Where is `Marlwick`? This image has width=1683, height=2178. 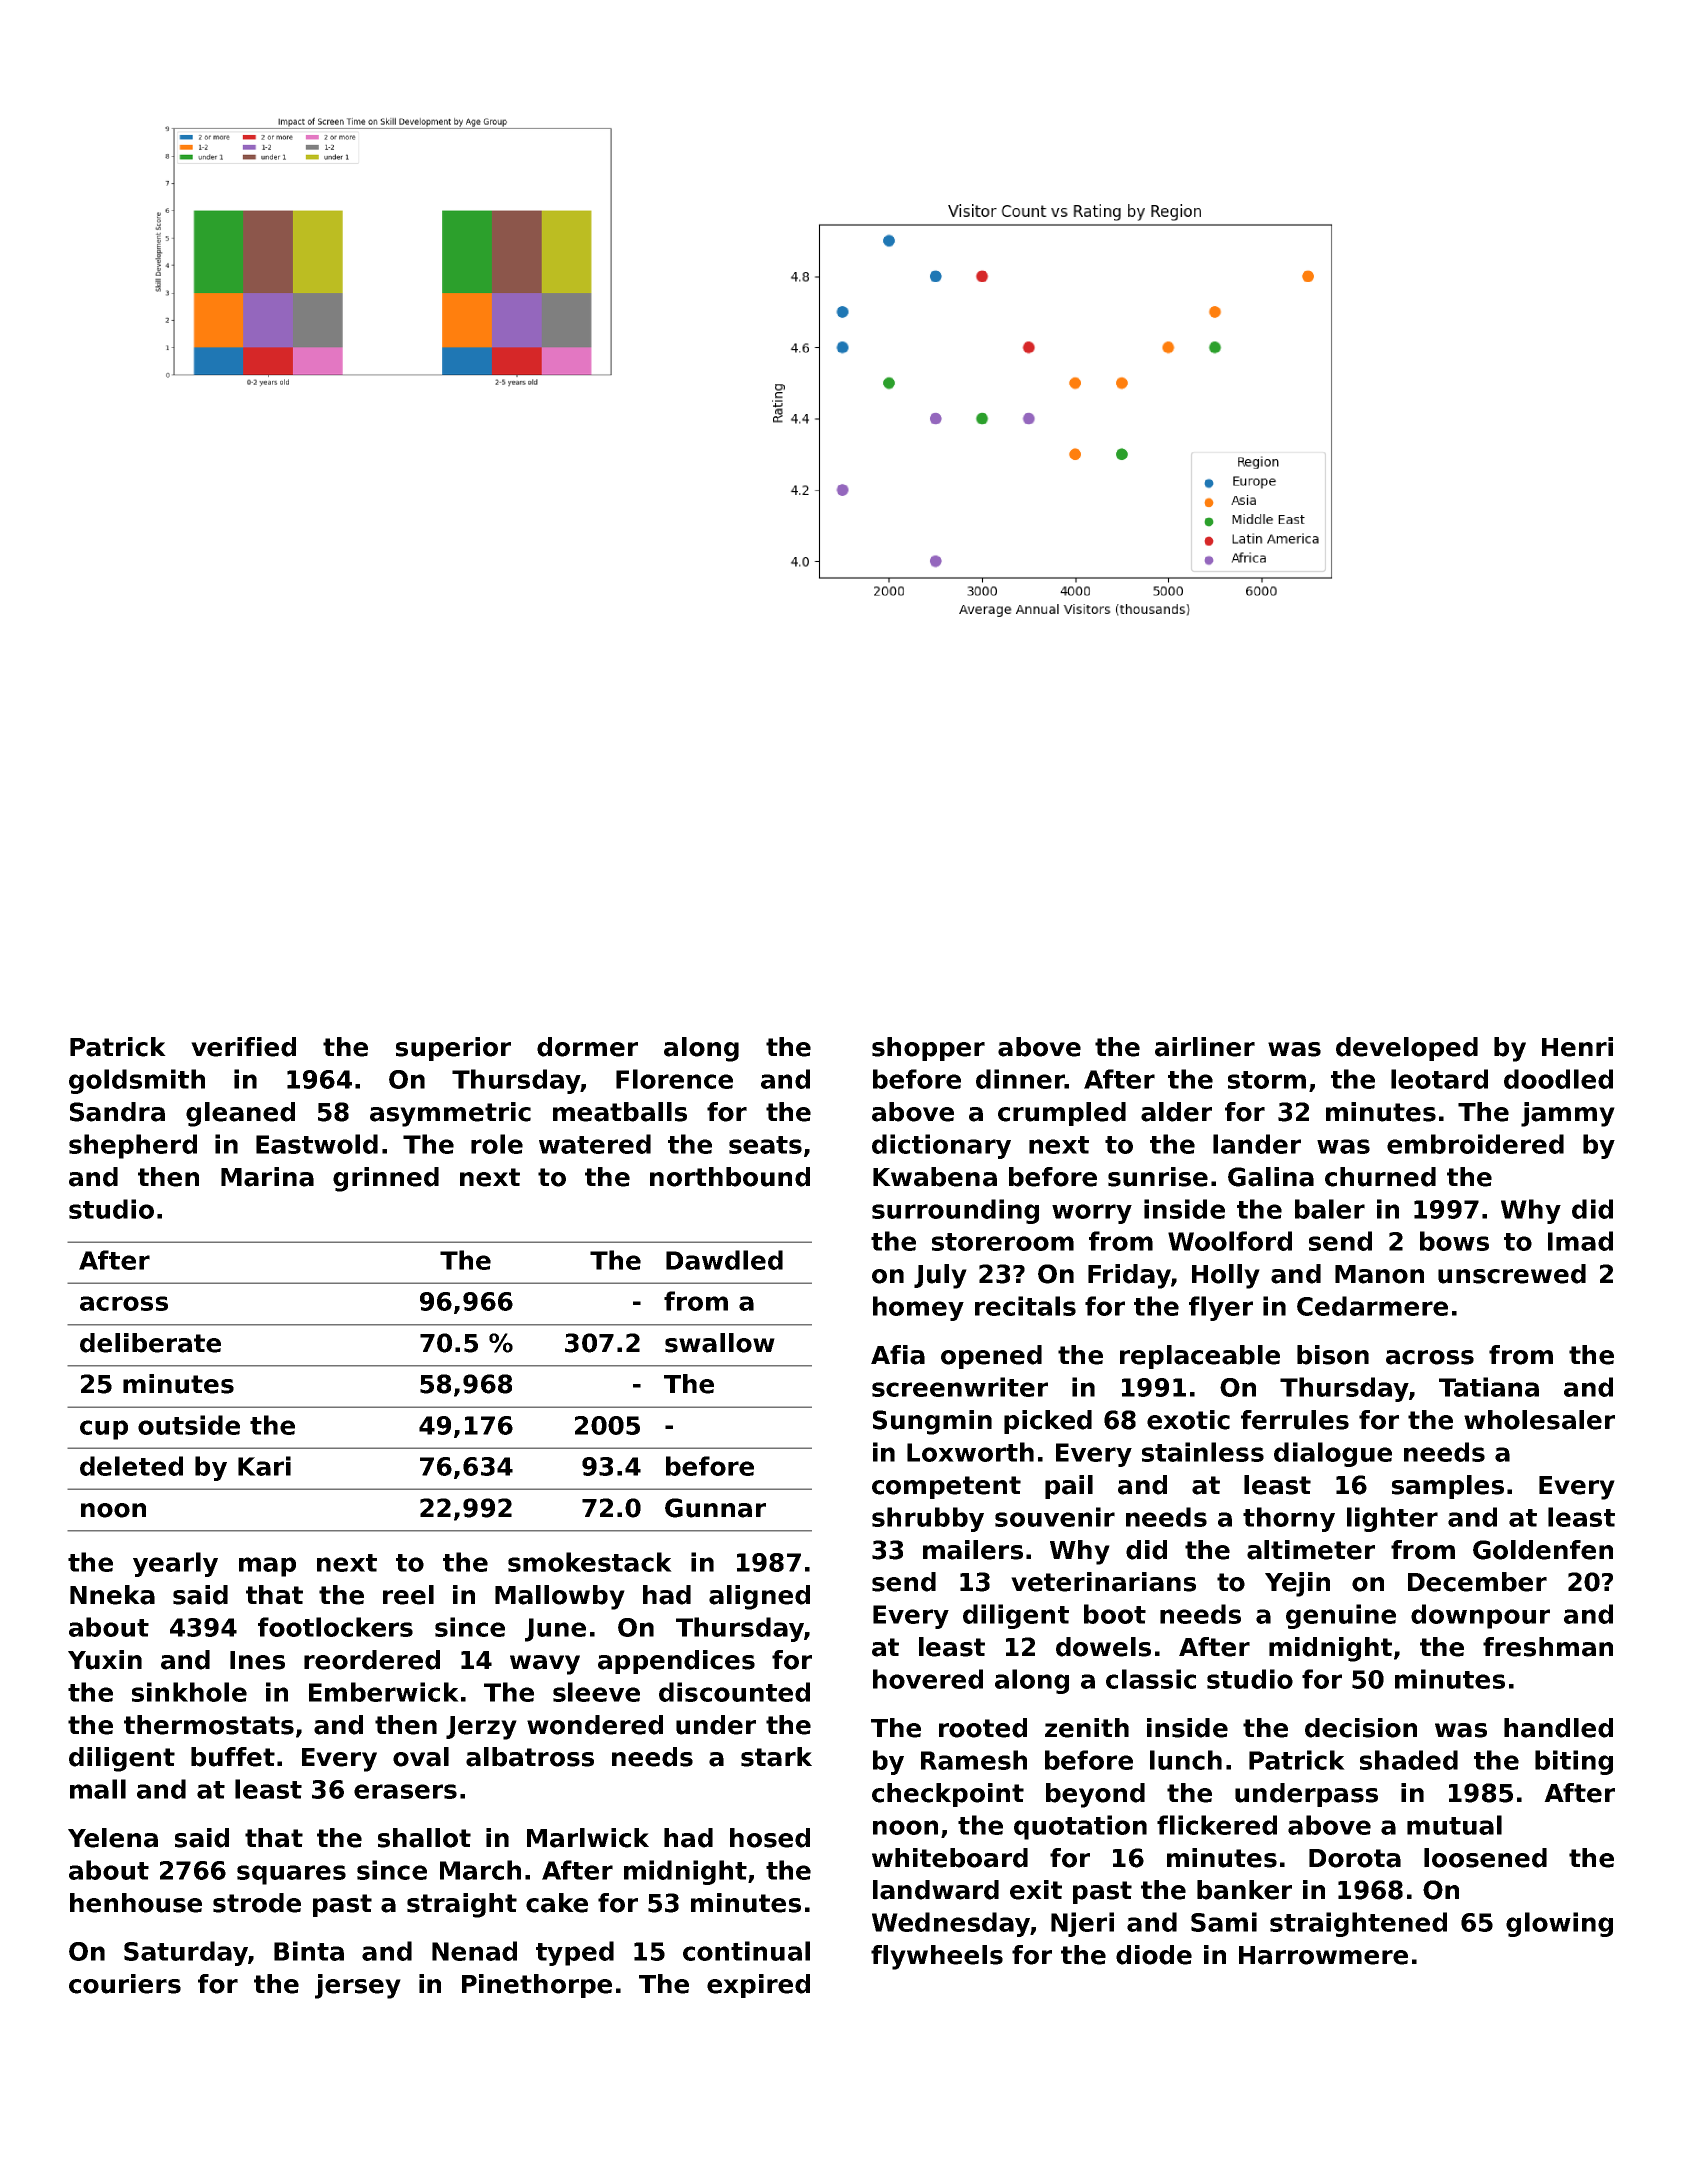
Marlwick is located at coordinates (588, 1838).
